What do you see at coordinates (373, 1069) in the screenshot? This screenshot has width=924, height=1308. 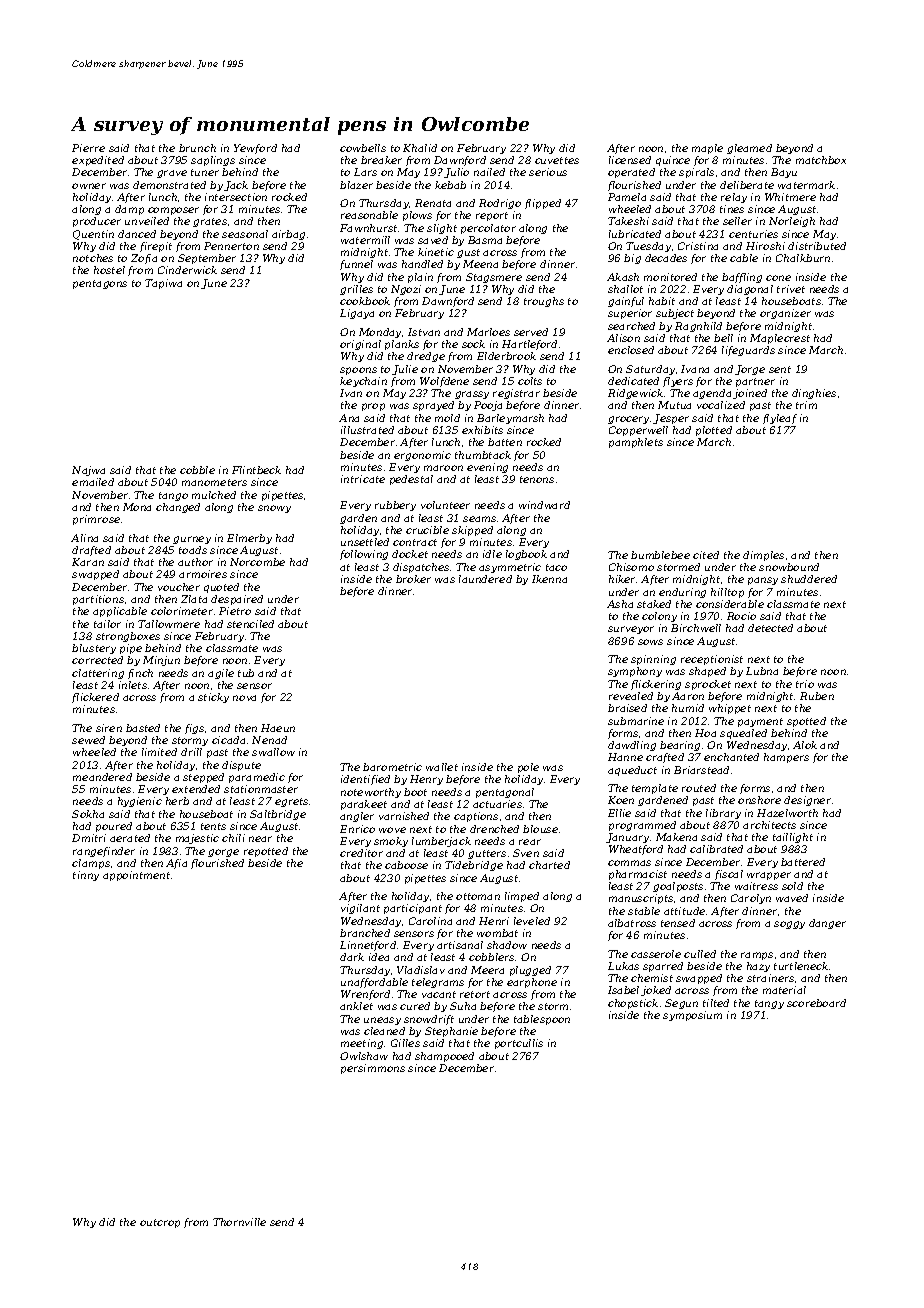 I see `persimmons` at bounding box center [373, 1069].
